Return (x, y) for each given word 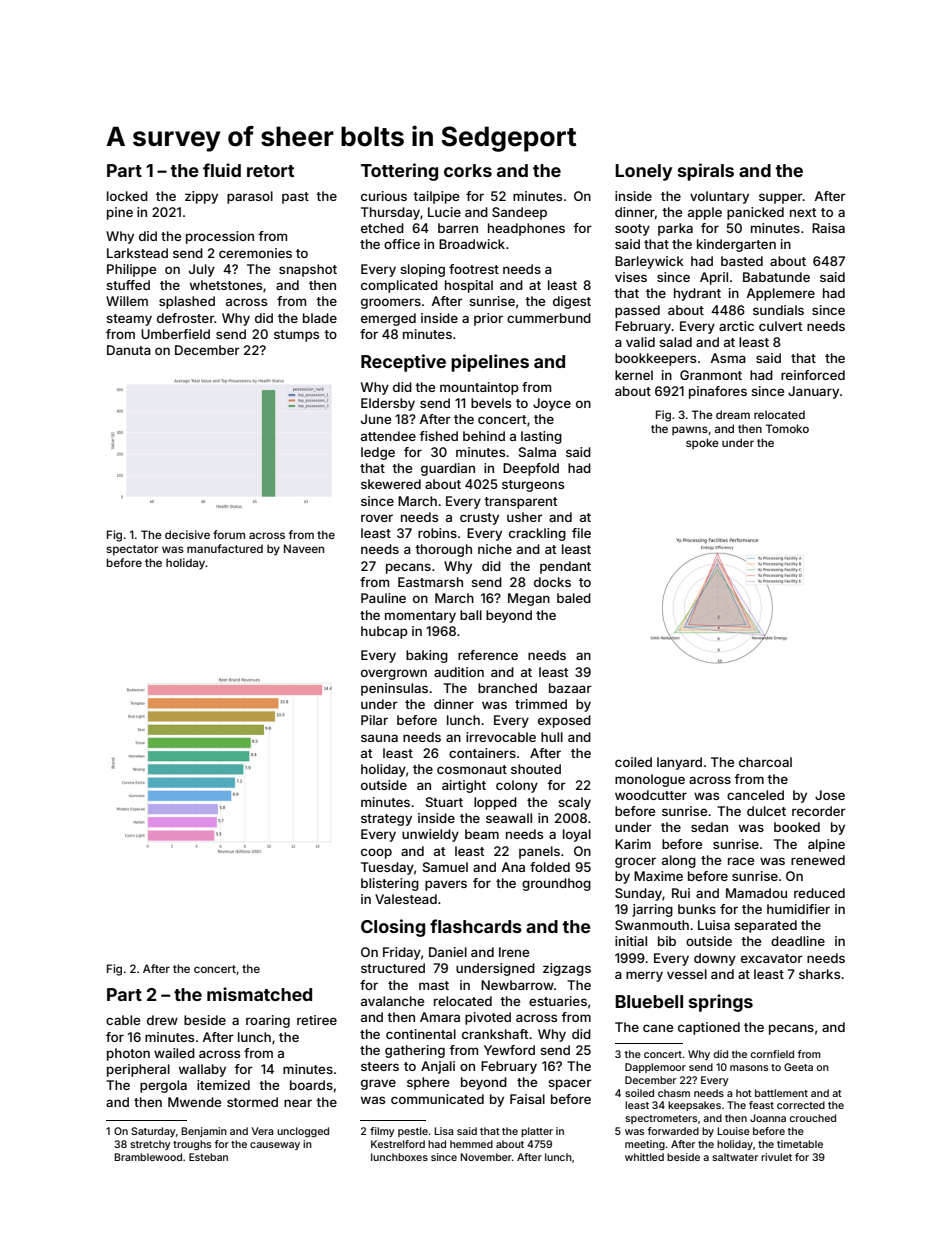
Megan (529, 599)
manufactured (225, 548)
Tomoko (787, 428)
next (803, 212)
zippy (201, 197)
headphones (526, 229)
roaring (268, 1021)
